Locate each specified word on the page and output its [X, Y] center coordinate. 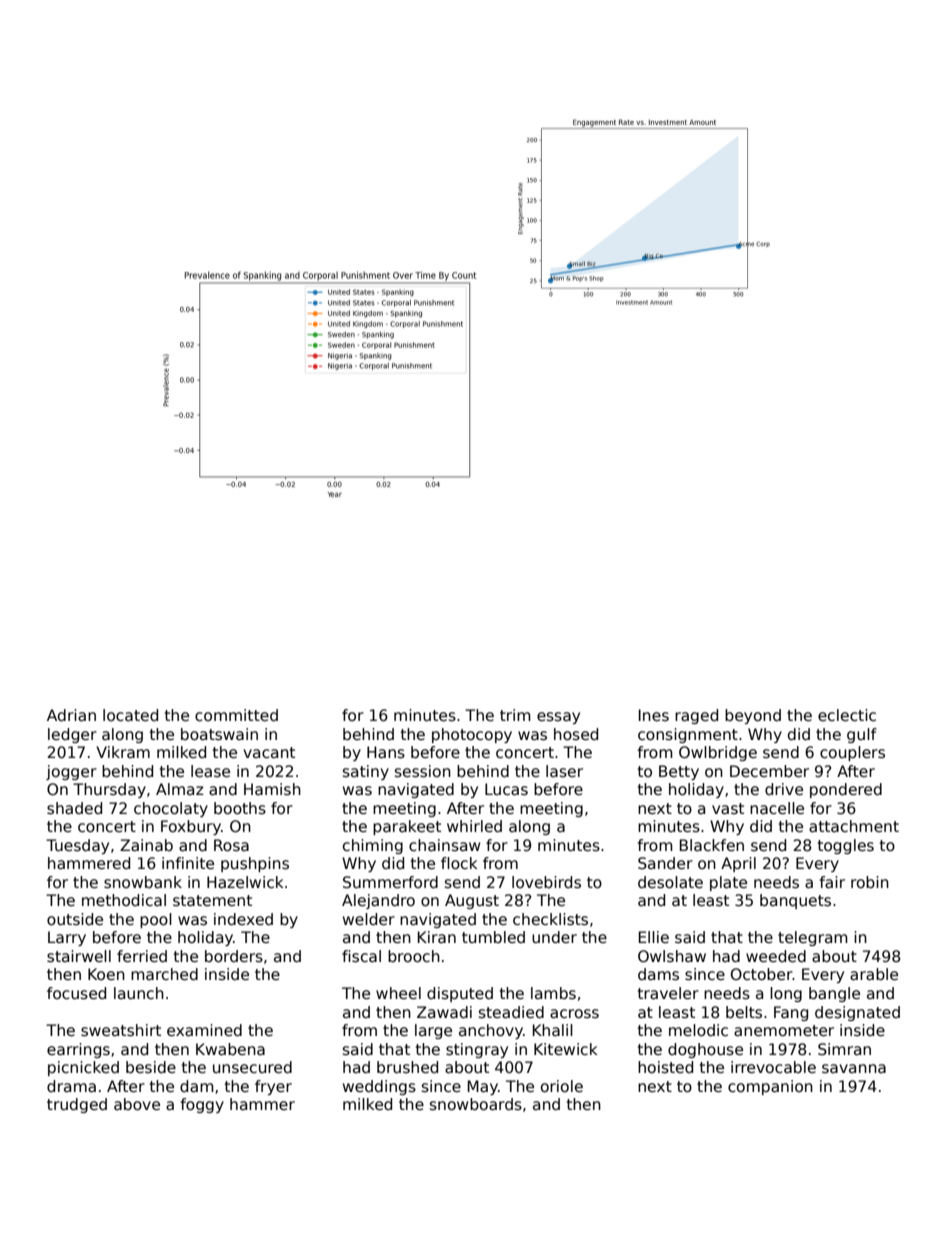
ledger [72, 735]
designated [857, 1013]
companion [770, 1087]
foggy [202, 1105]
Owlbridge [718, 753]
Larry [67, 938]
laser [564, 771]
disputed [460, 994]
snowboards [476, 1104]
